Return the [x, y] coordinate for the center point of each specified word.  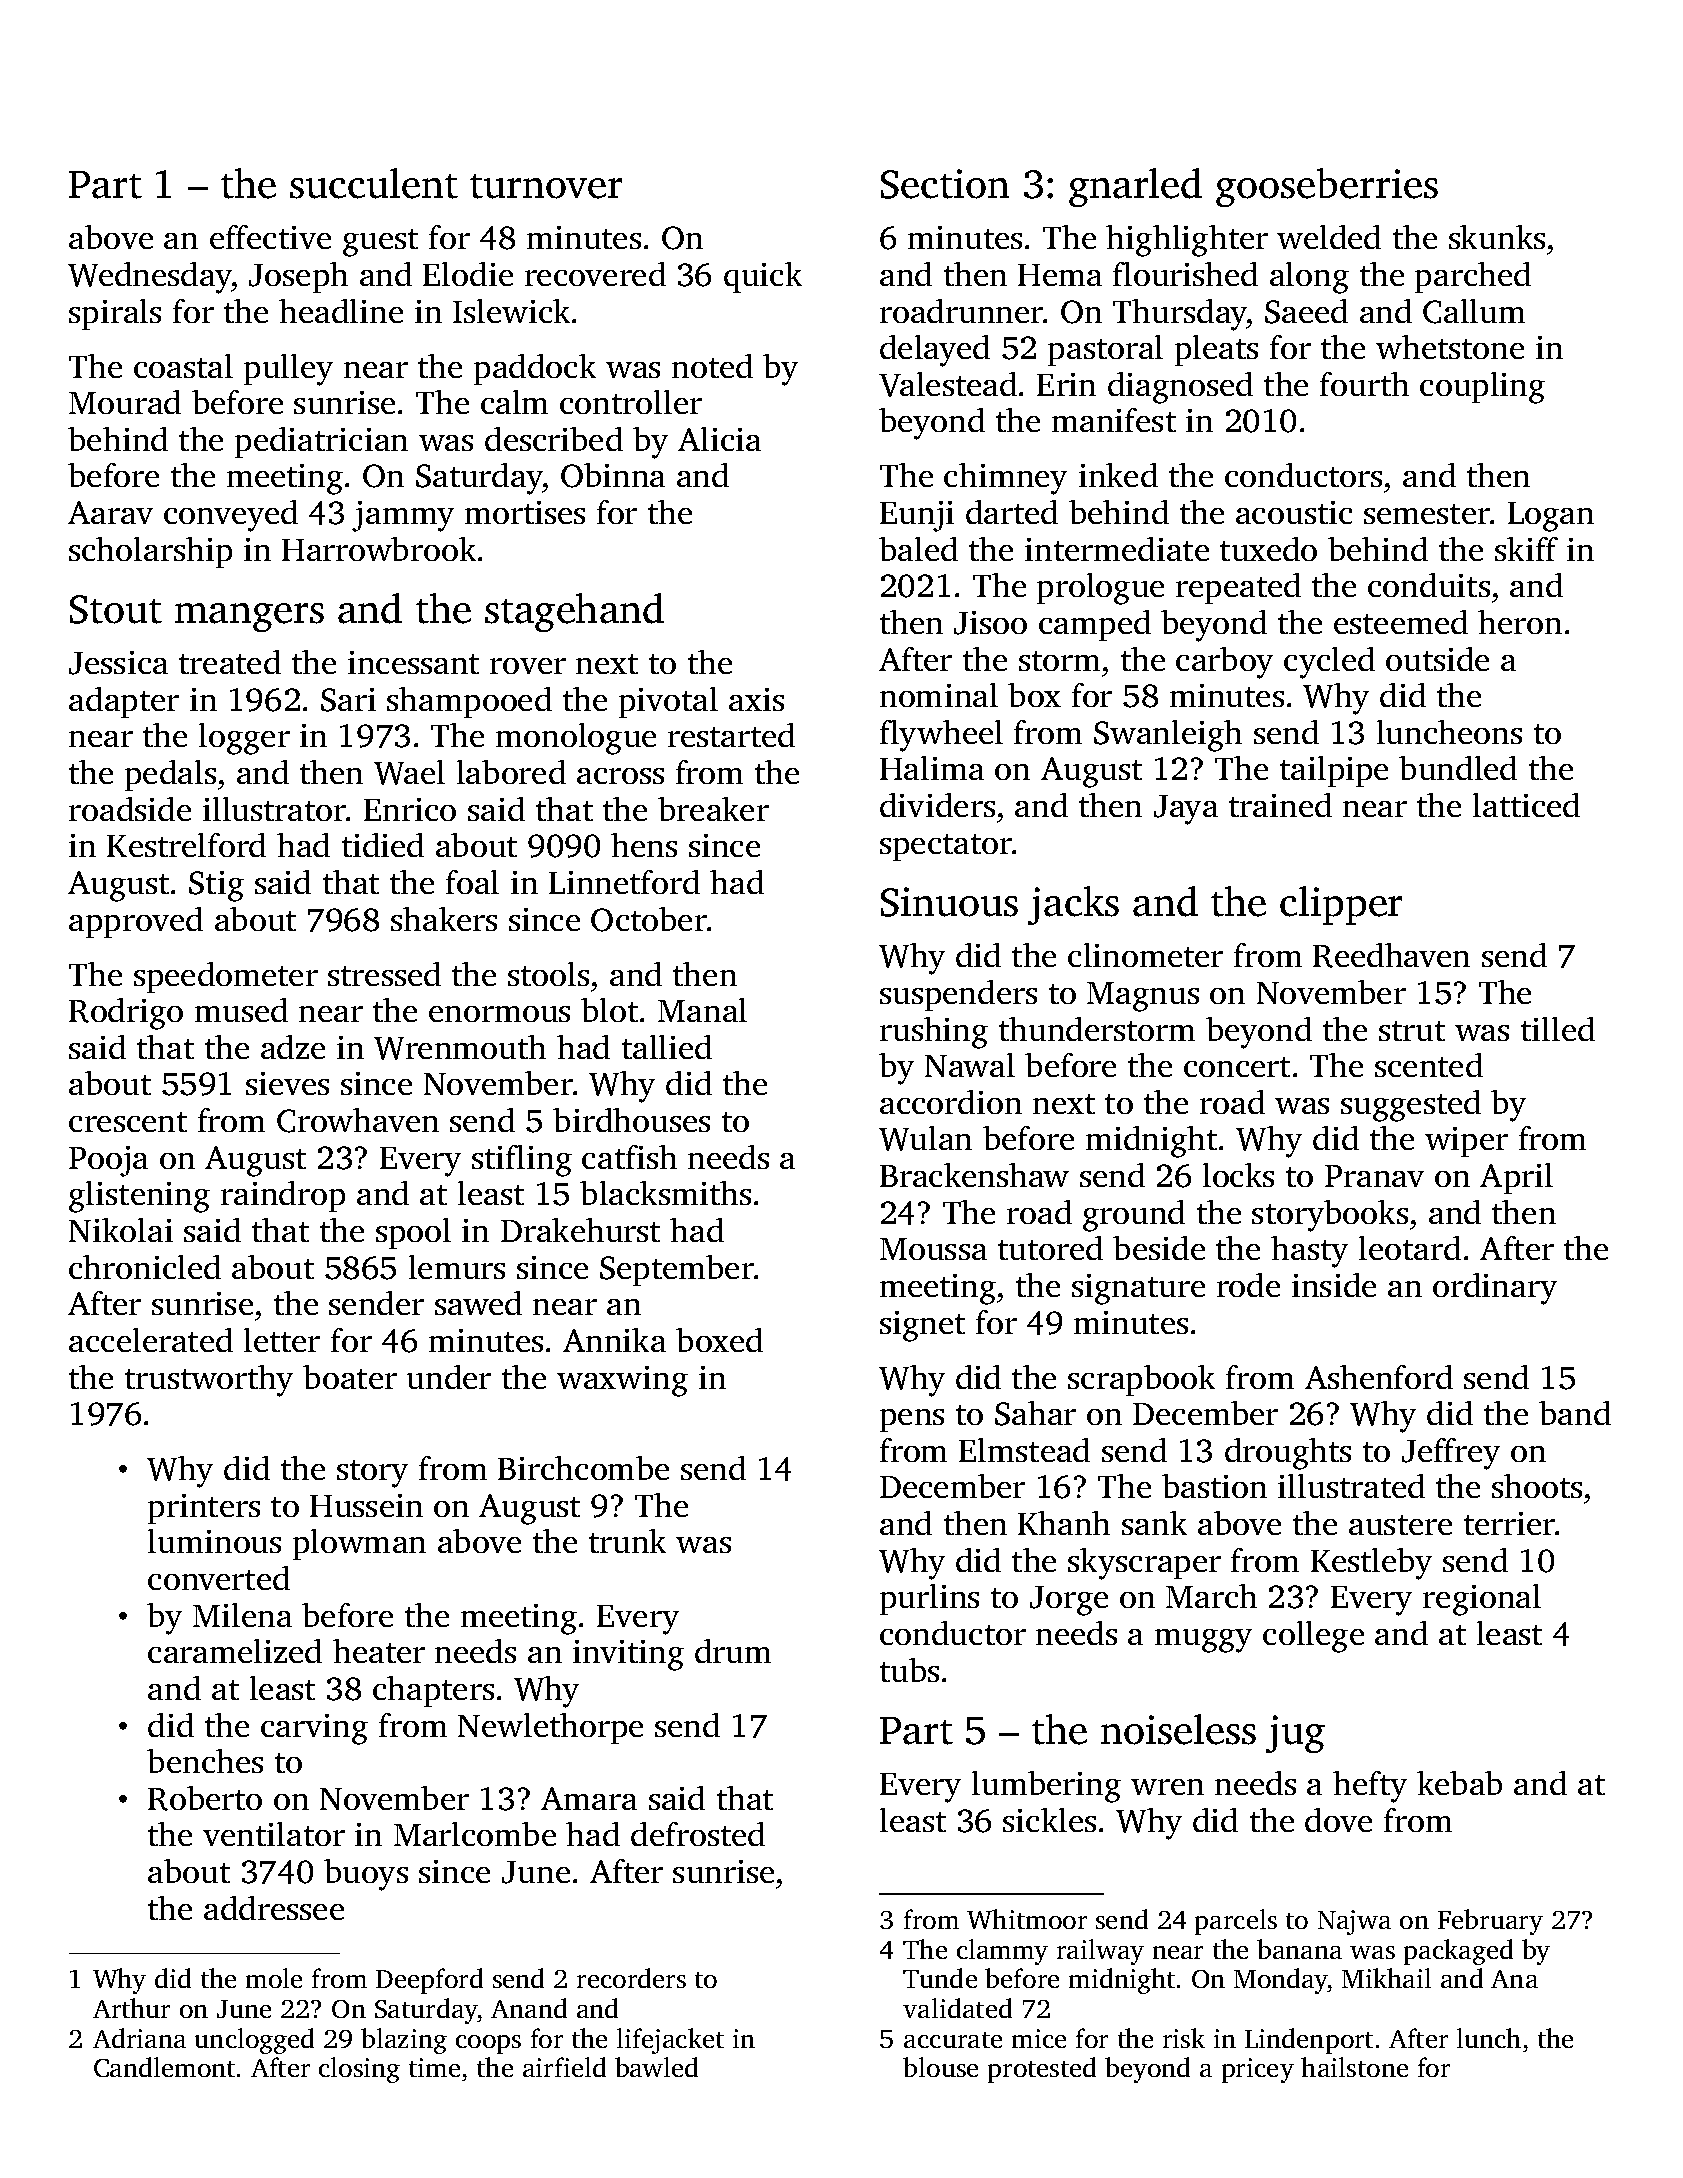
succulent [374, 183]
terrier [1509, 1523]
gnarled [1135, 187]
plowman [359, 1544]
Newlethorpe [550, 1728]
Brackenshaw [974, 1175]
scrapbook [1141, 1380]
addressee [274, 1908]
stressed [384, 974]
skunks [1497, 237]
